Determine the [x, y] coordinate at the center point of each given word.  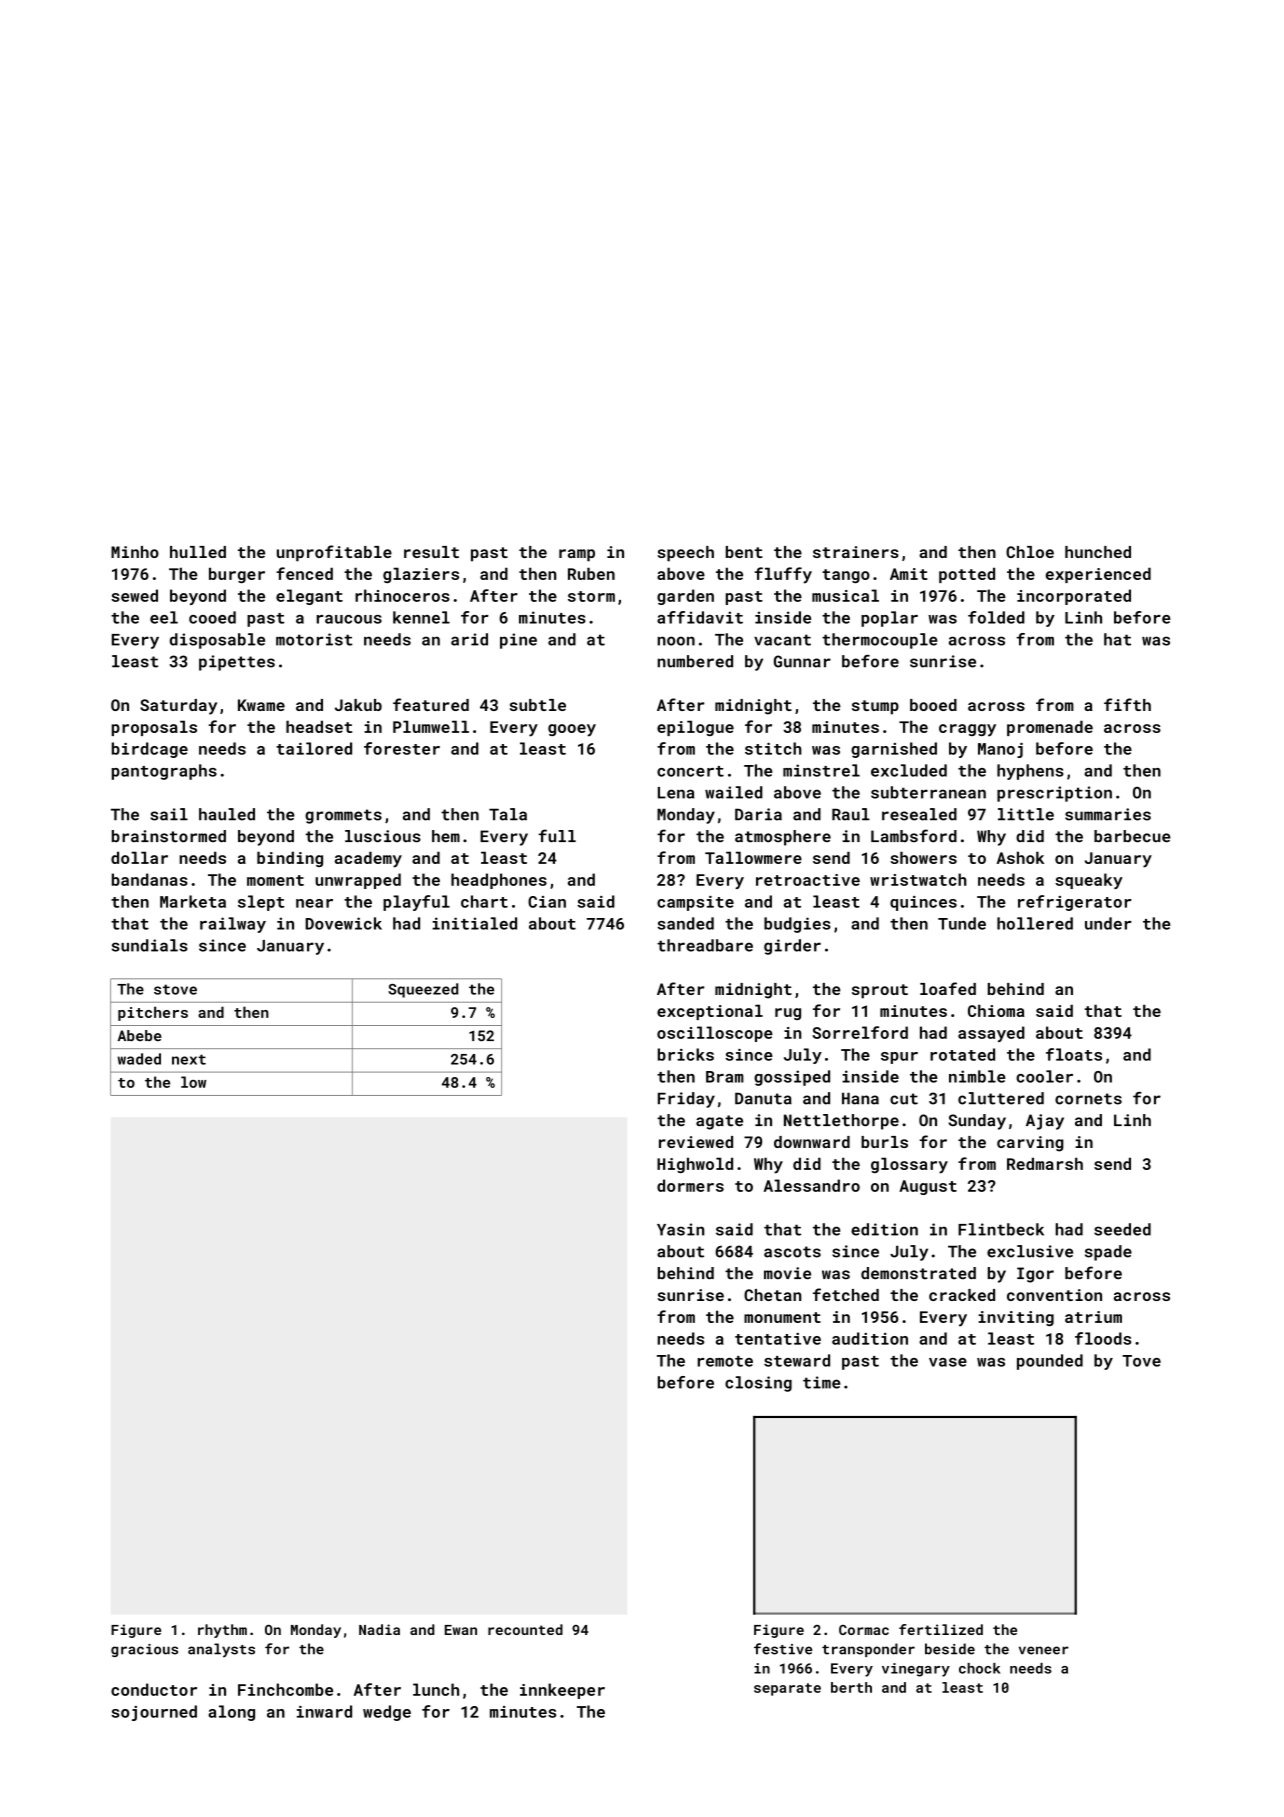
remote [725, 1361]
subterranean [928, 792]
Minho [135, 552]
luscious [383, 836]
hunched [1098, 552]
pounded [1050, 1362]
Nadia [379, 1629]
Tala [508, 814]
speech [685, 554]
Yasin [680, 1229]
